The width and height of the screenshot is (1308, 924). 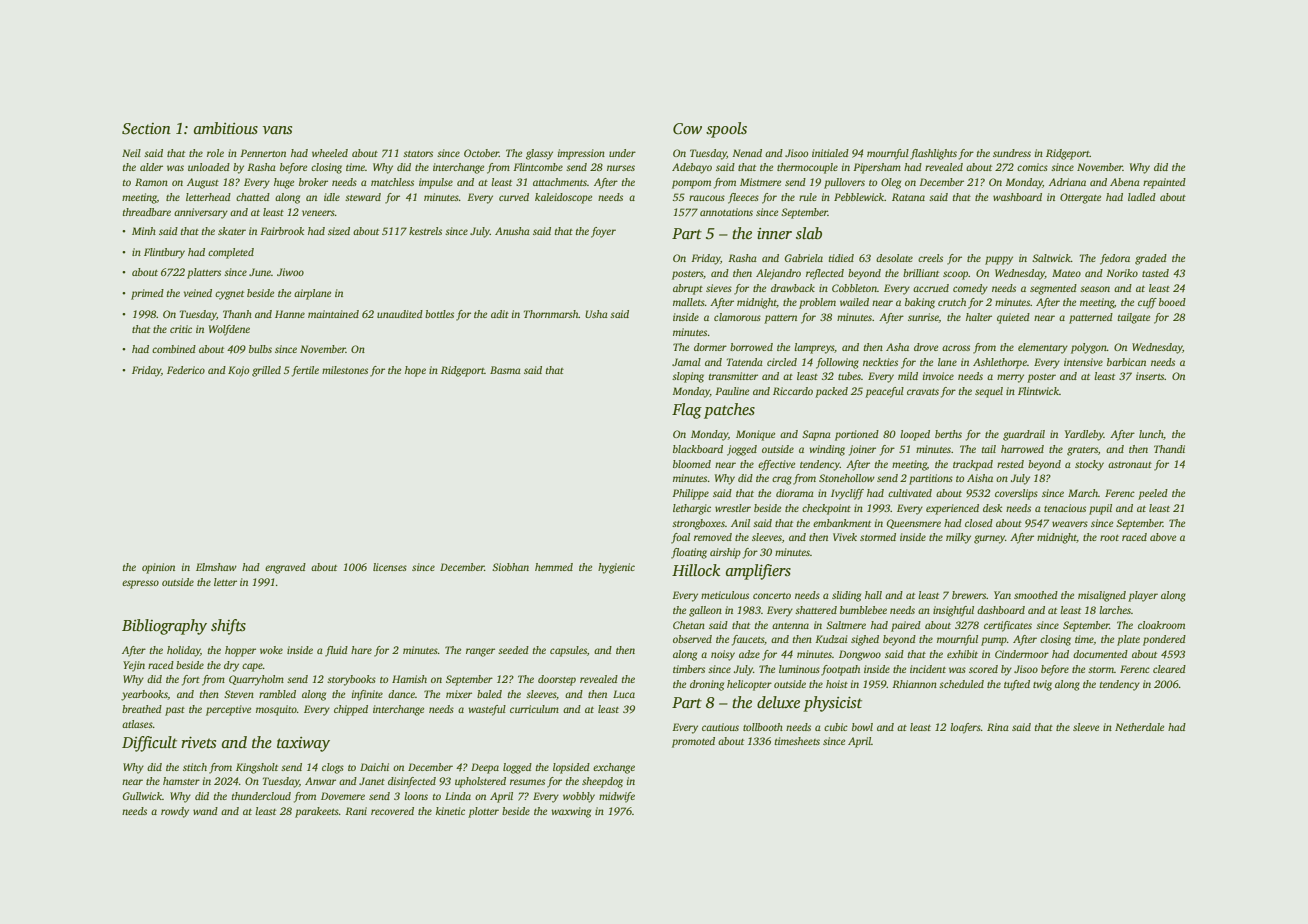 I want to click on paired, so click(x=906, y=626).
